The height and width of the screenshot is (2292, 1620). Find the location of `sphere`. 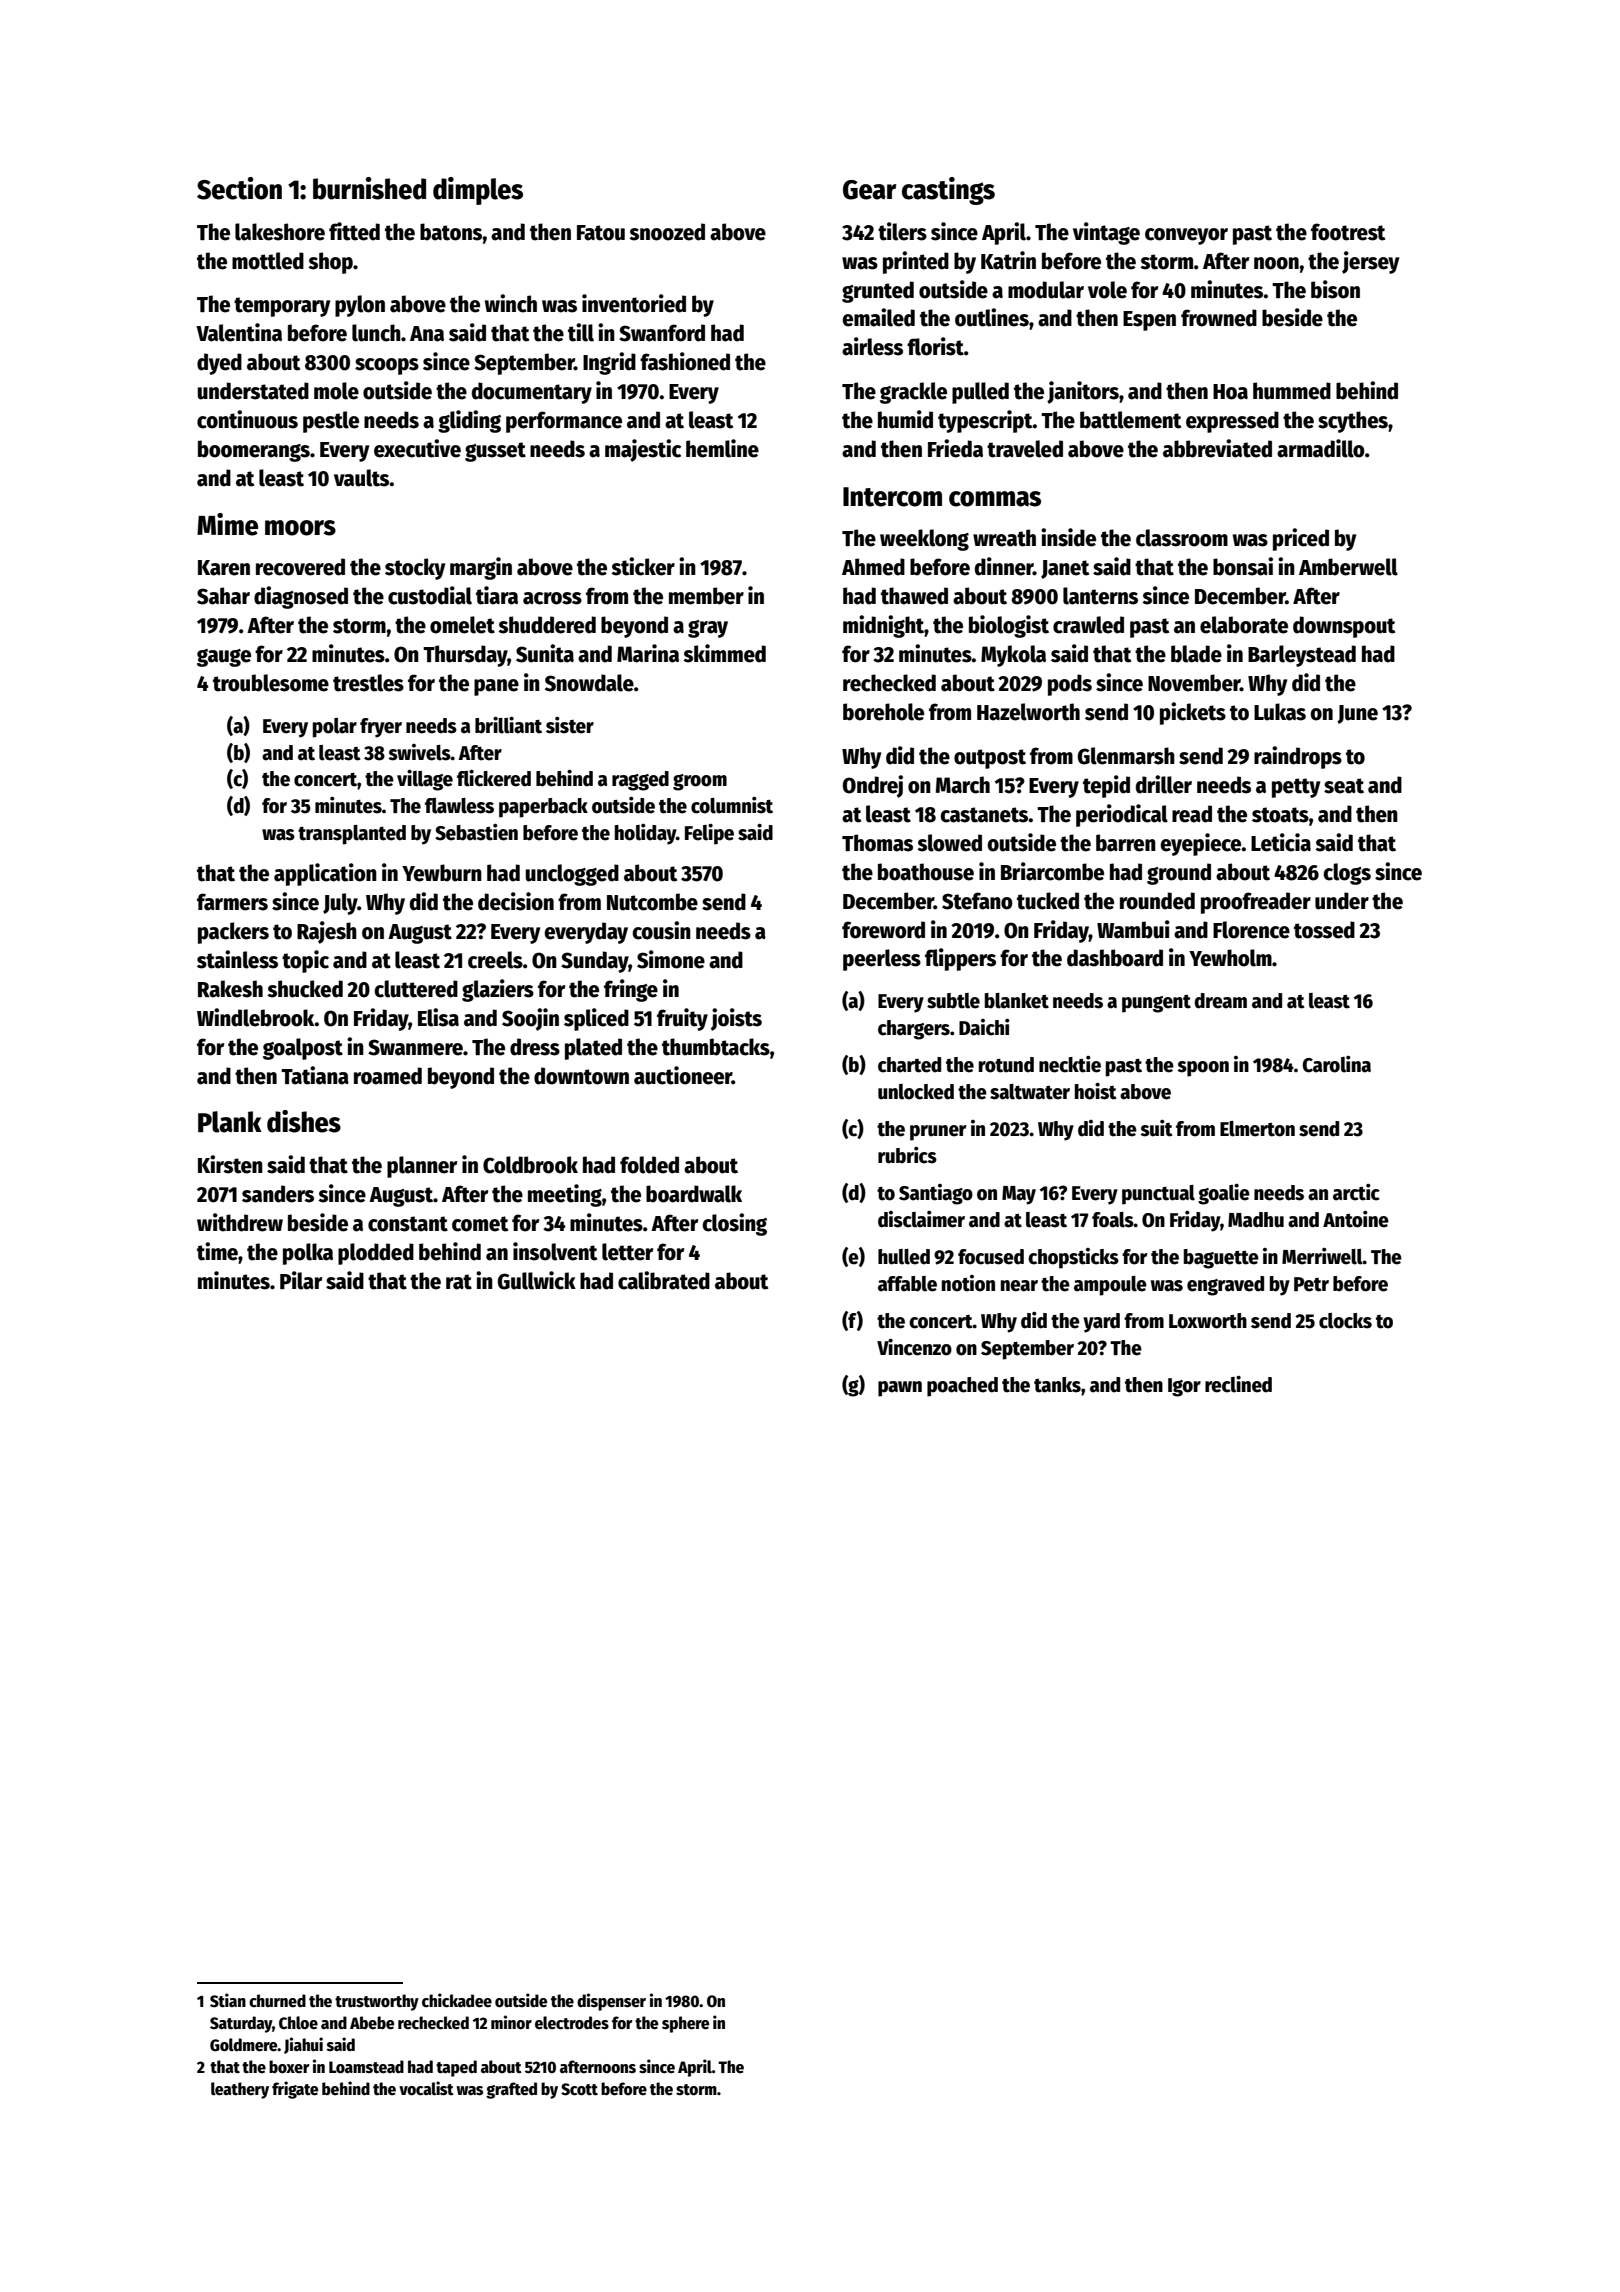

sphere is located at coordinates (686, 2024).
